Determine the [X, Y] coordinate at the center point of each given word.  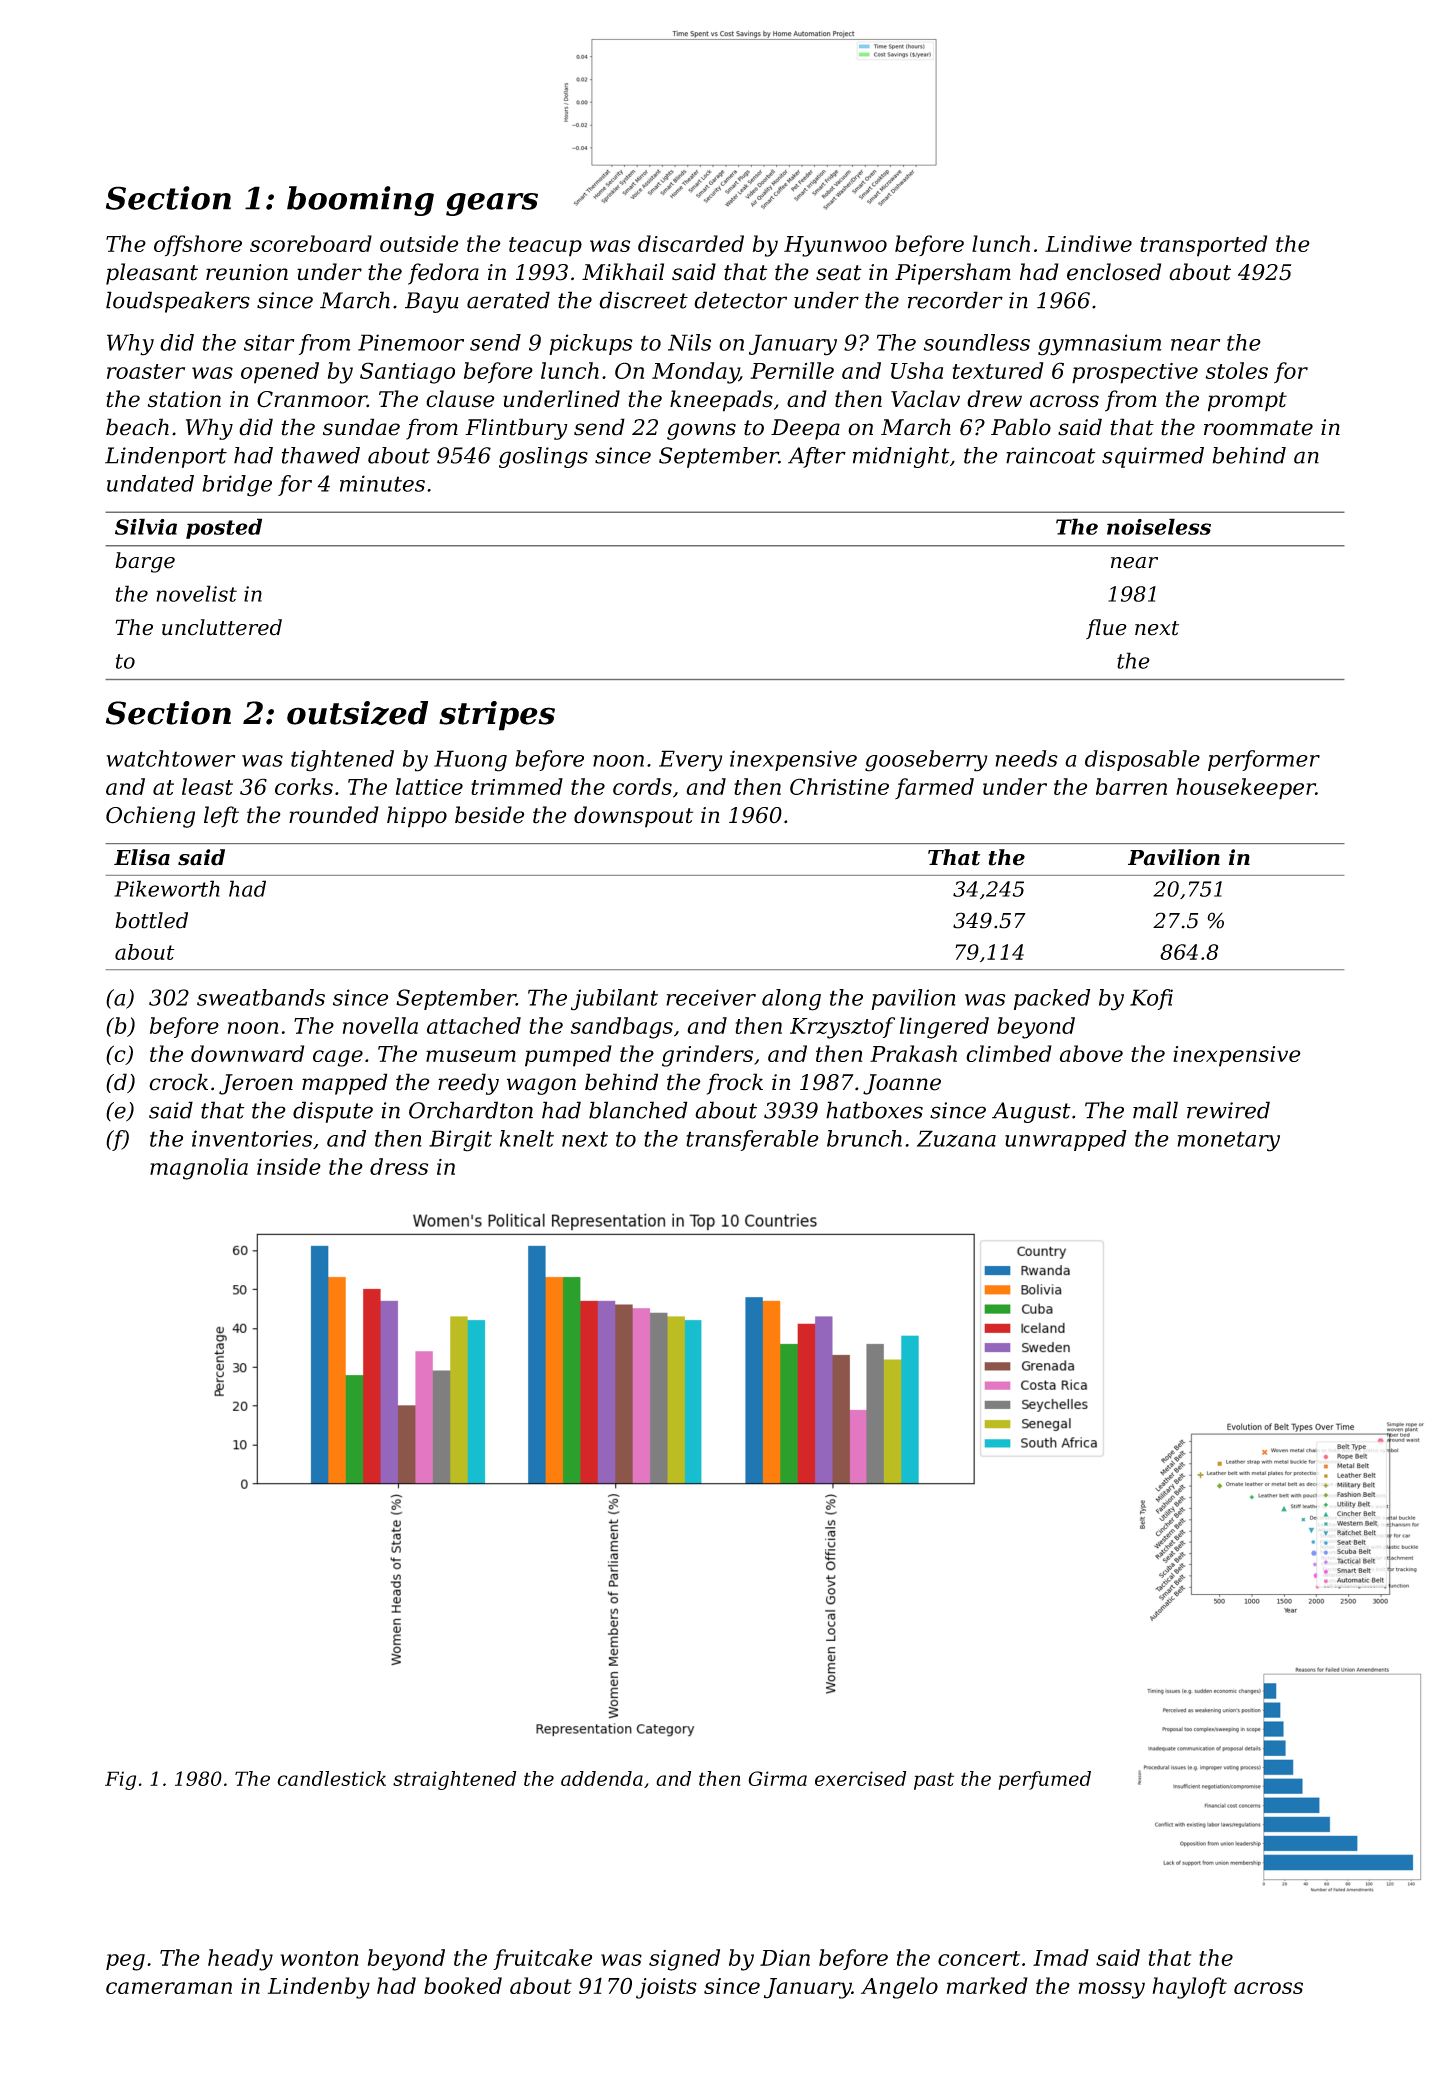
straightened [454, 1780]
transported [1203, 246]
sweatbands [261, 997]
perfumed [1044, 1780]
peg [125, 1962]
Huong [470, 761]
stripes [497, 716]
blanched [638, 1110]
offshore [198, 246]
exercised [860, 1778]
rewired [1228, 1110]
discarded [691, 243]
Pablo [1021, 427]
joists [666, 1988]
